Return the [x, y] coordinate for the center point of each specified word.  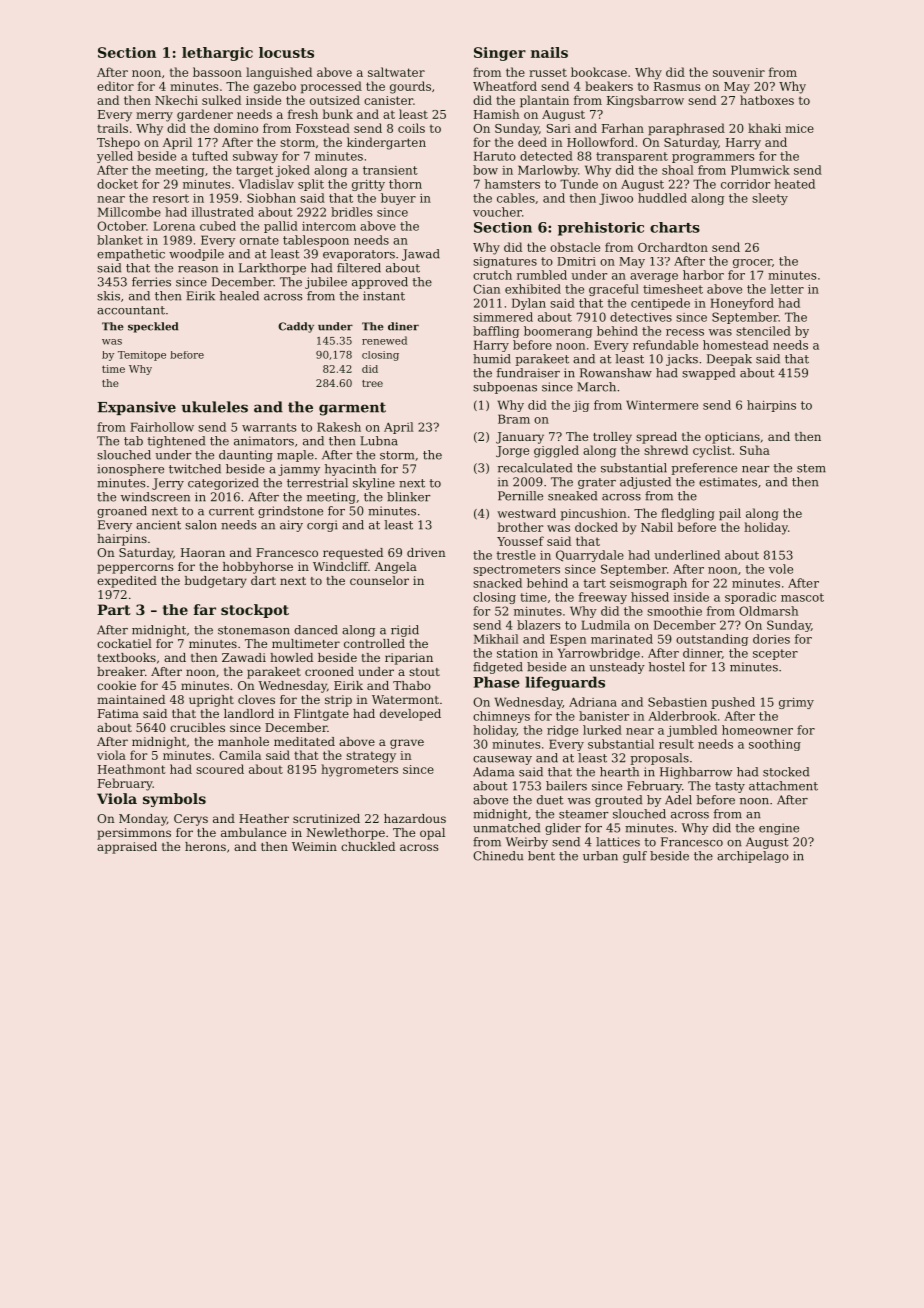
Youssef [520, 541]
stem [811, 468]
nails [549, 52]
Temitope [142, 356]
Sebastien [677, 702]
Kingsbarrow [645, 101]
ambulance [253, 832]
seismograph [648, 584]
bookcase [599, 72]
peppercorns [135, 569]
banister [604, 716]
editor [115, 86]
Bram [514, 419]
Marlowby [548, 171]
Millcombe [129, 212]
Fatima [118, 713]
